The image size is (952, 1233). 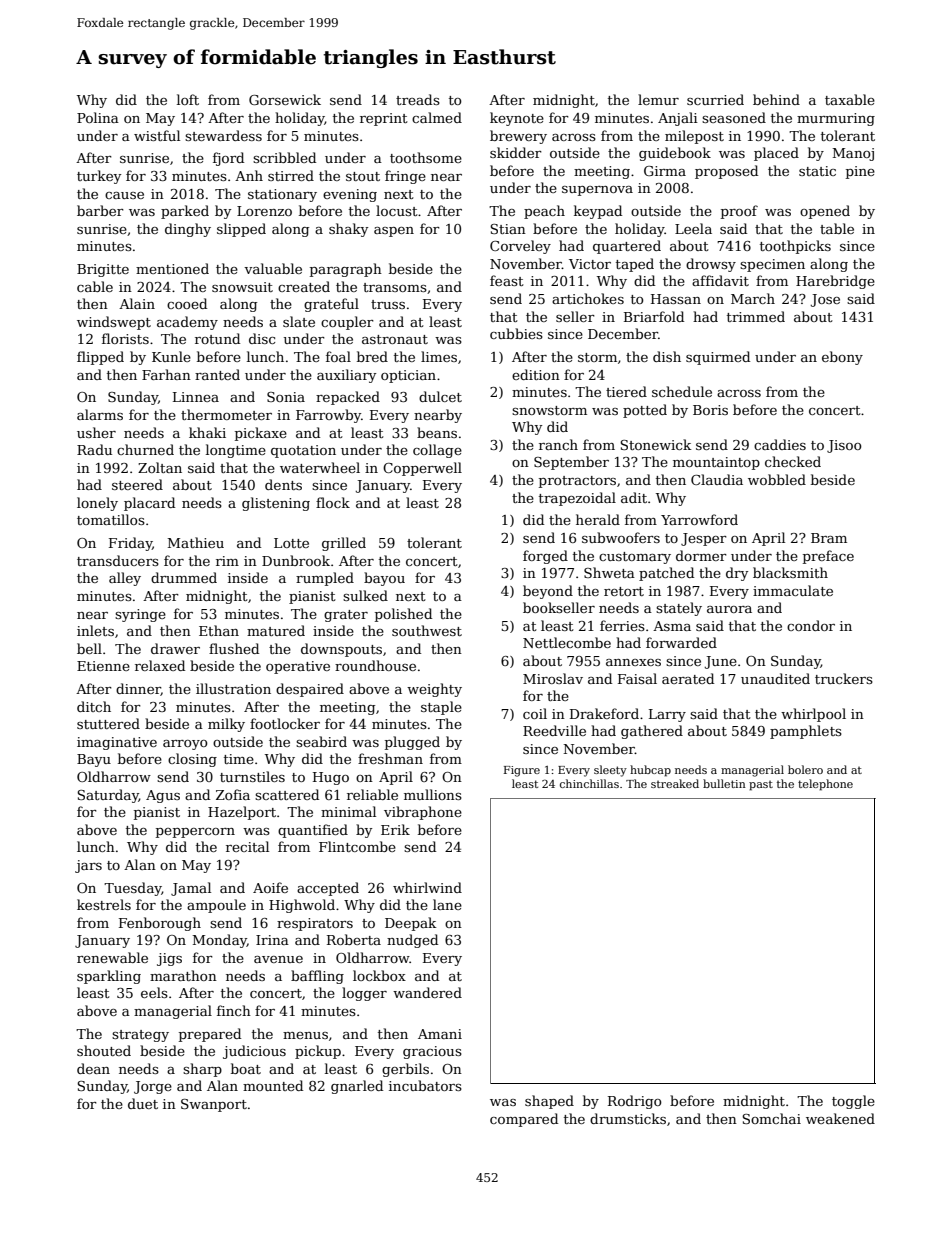 I want to click on whirlpool, so click(x=813, y=715).
